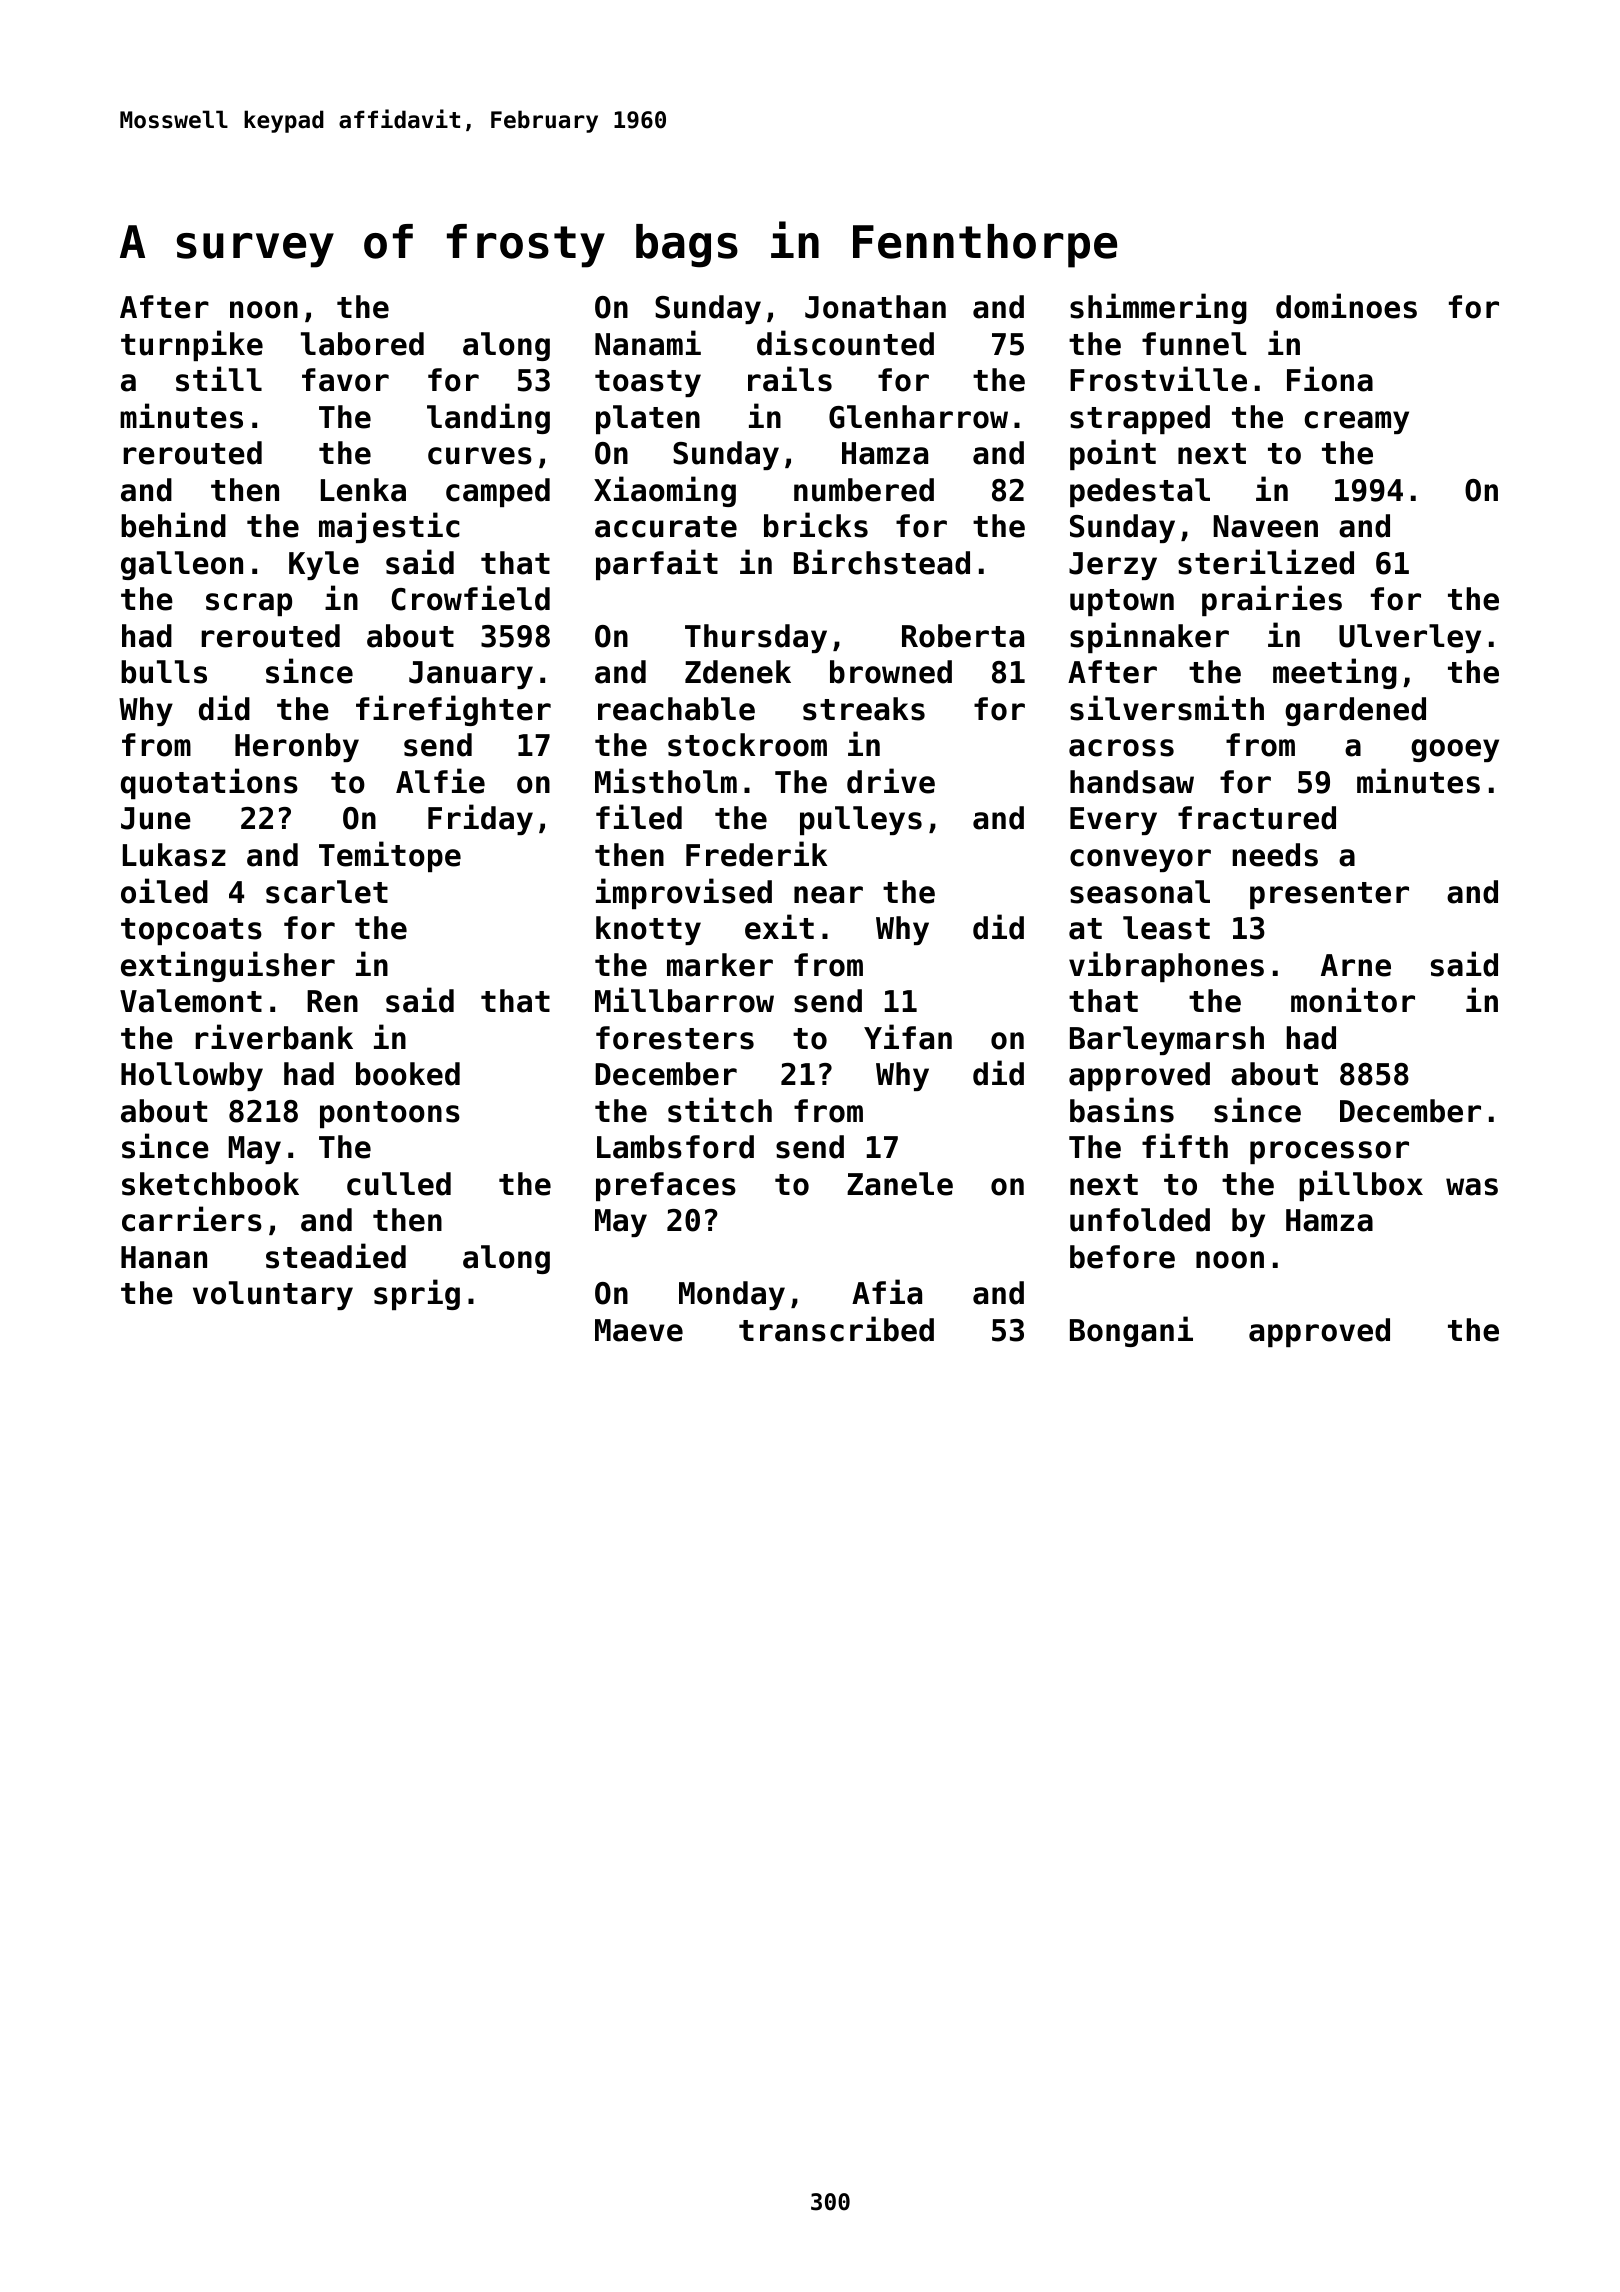  Describe the element at coordinates (684, 893) in the page. I see `improvised` at that location.
